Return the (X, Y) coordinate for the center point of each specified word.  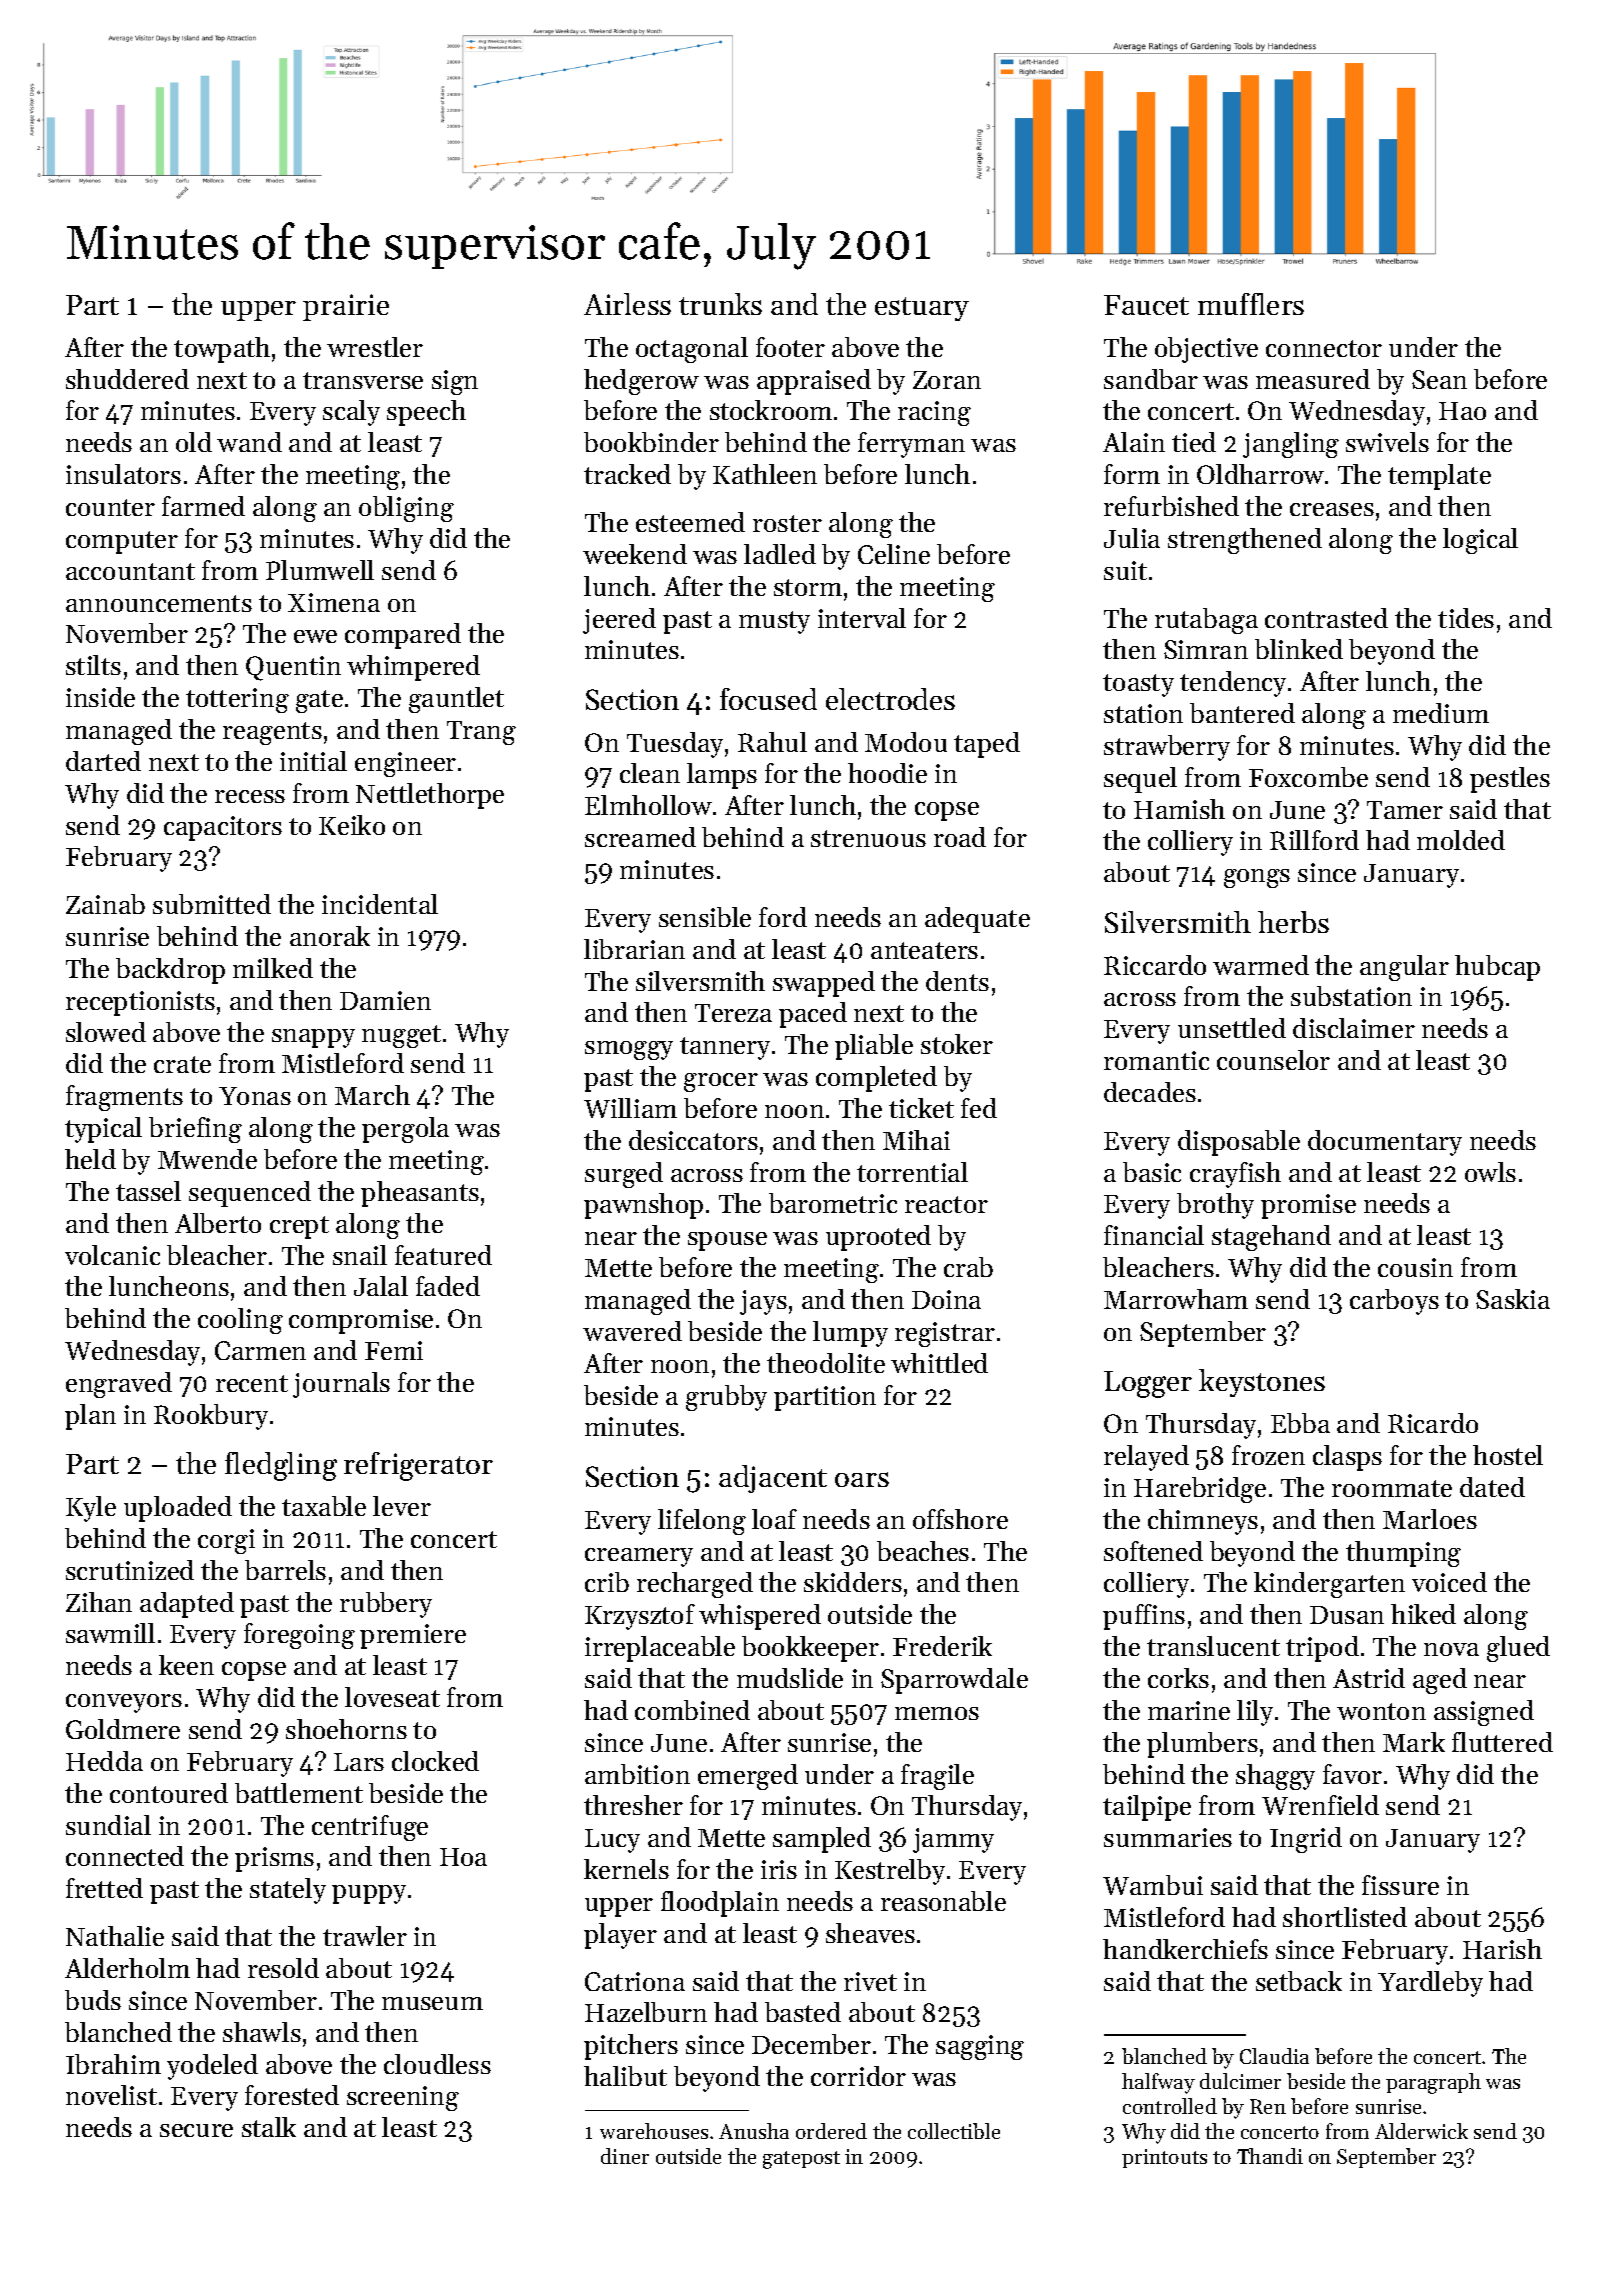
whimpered (413, 668)
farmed (203, 506)
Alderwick (1421, 2131)
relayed (1146, 1458)
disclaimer (1354, 1028)
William (630, 1108)
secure (196, 2130)
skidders (853, 1582)
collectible (954, 2131)
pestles (1510, 780)
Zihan (99, 1602)
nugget (401, 1036)
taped (987, 745)
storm (808, 587)
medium (1441, 713)
